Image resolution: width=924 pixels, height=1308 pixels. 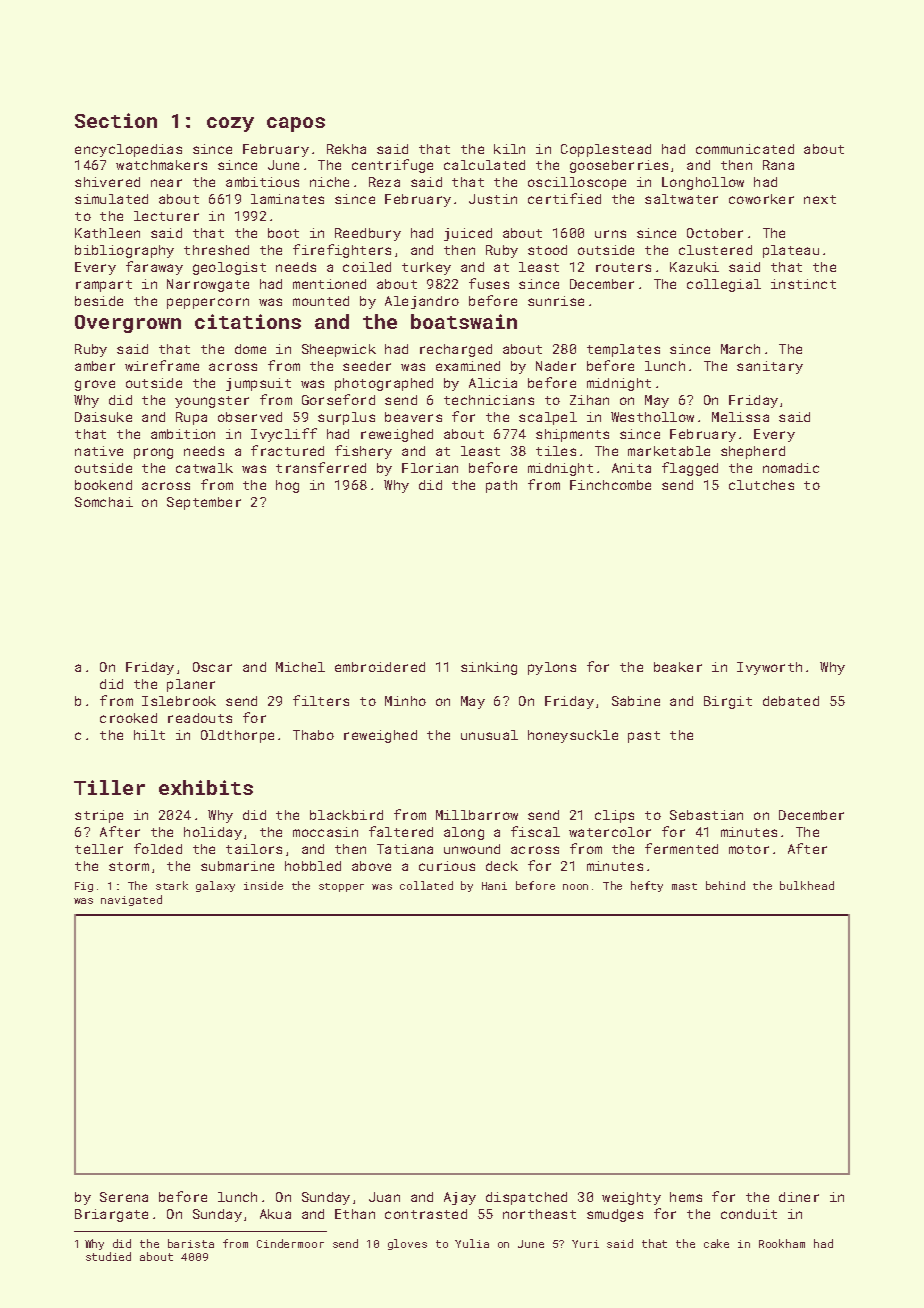 What do you see at coordinates (99, 849) in the screenshot?
I see `teller` at bounding box center [99, 849].
